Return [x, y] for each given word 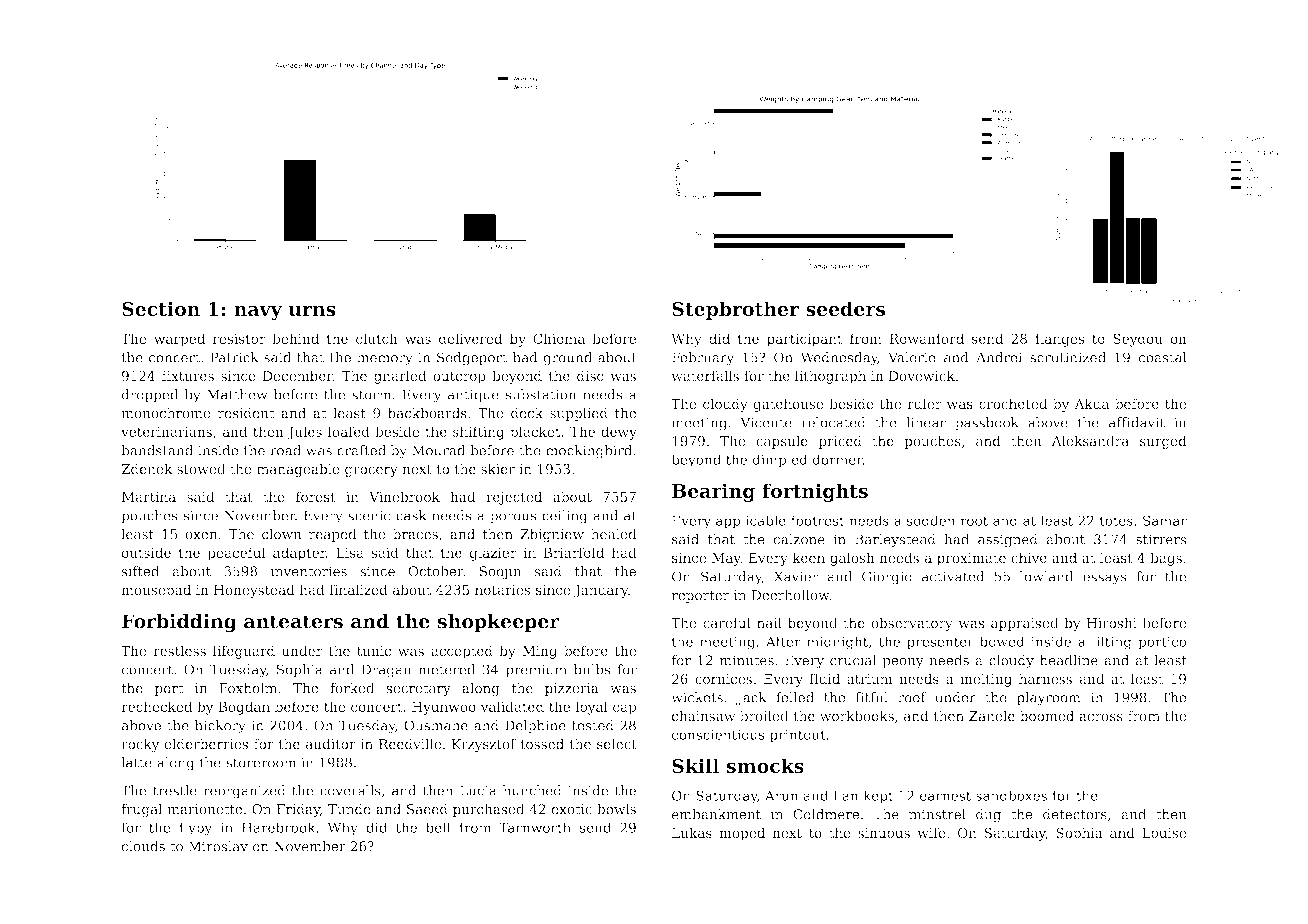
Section [161, 308]
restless [179, 650]
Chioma [559, 338]
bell [438, 827]
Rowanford [926, 338]
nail [769, 622]
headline [1069, 660]
